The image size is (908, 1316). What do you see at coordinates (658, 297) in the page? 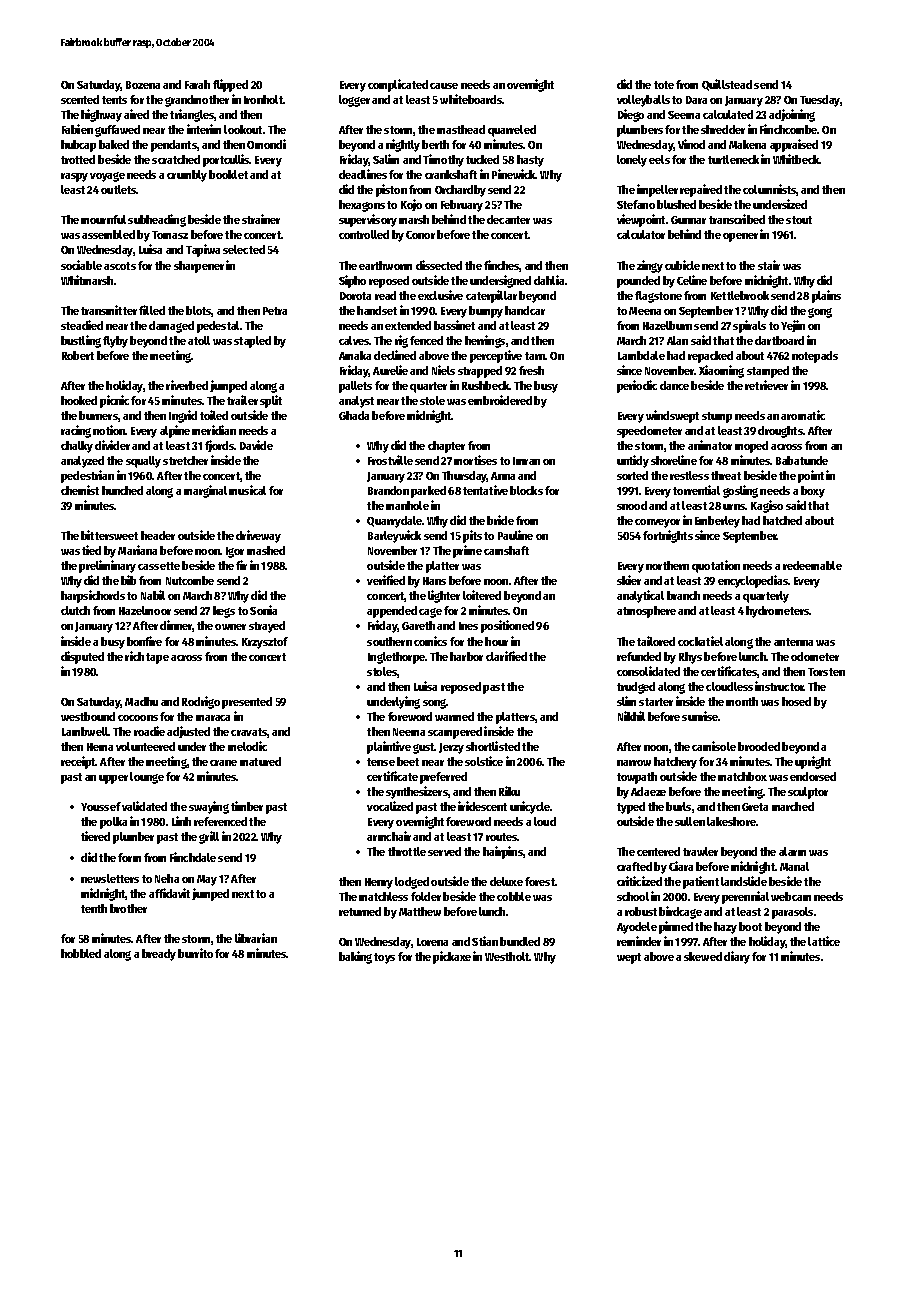
I see `flagstone` at bounding box center [658, 297].
